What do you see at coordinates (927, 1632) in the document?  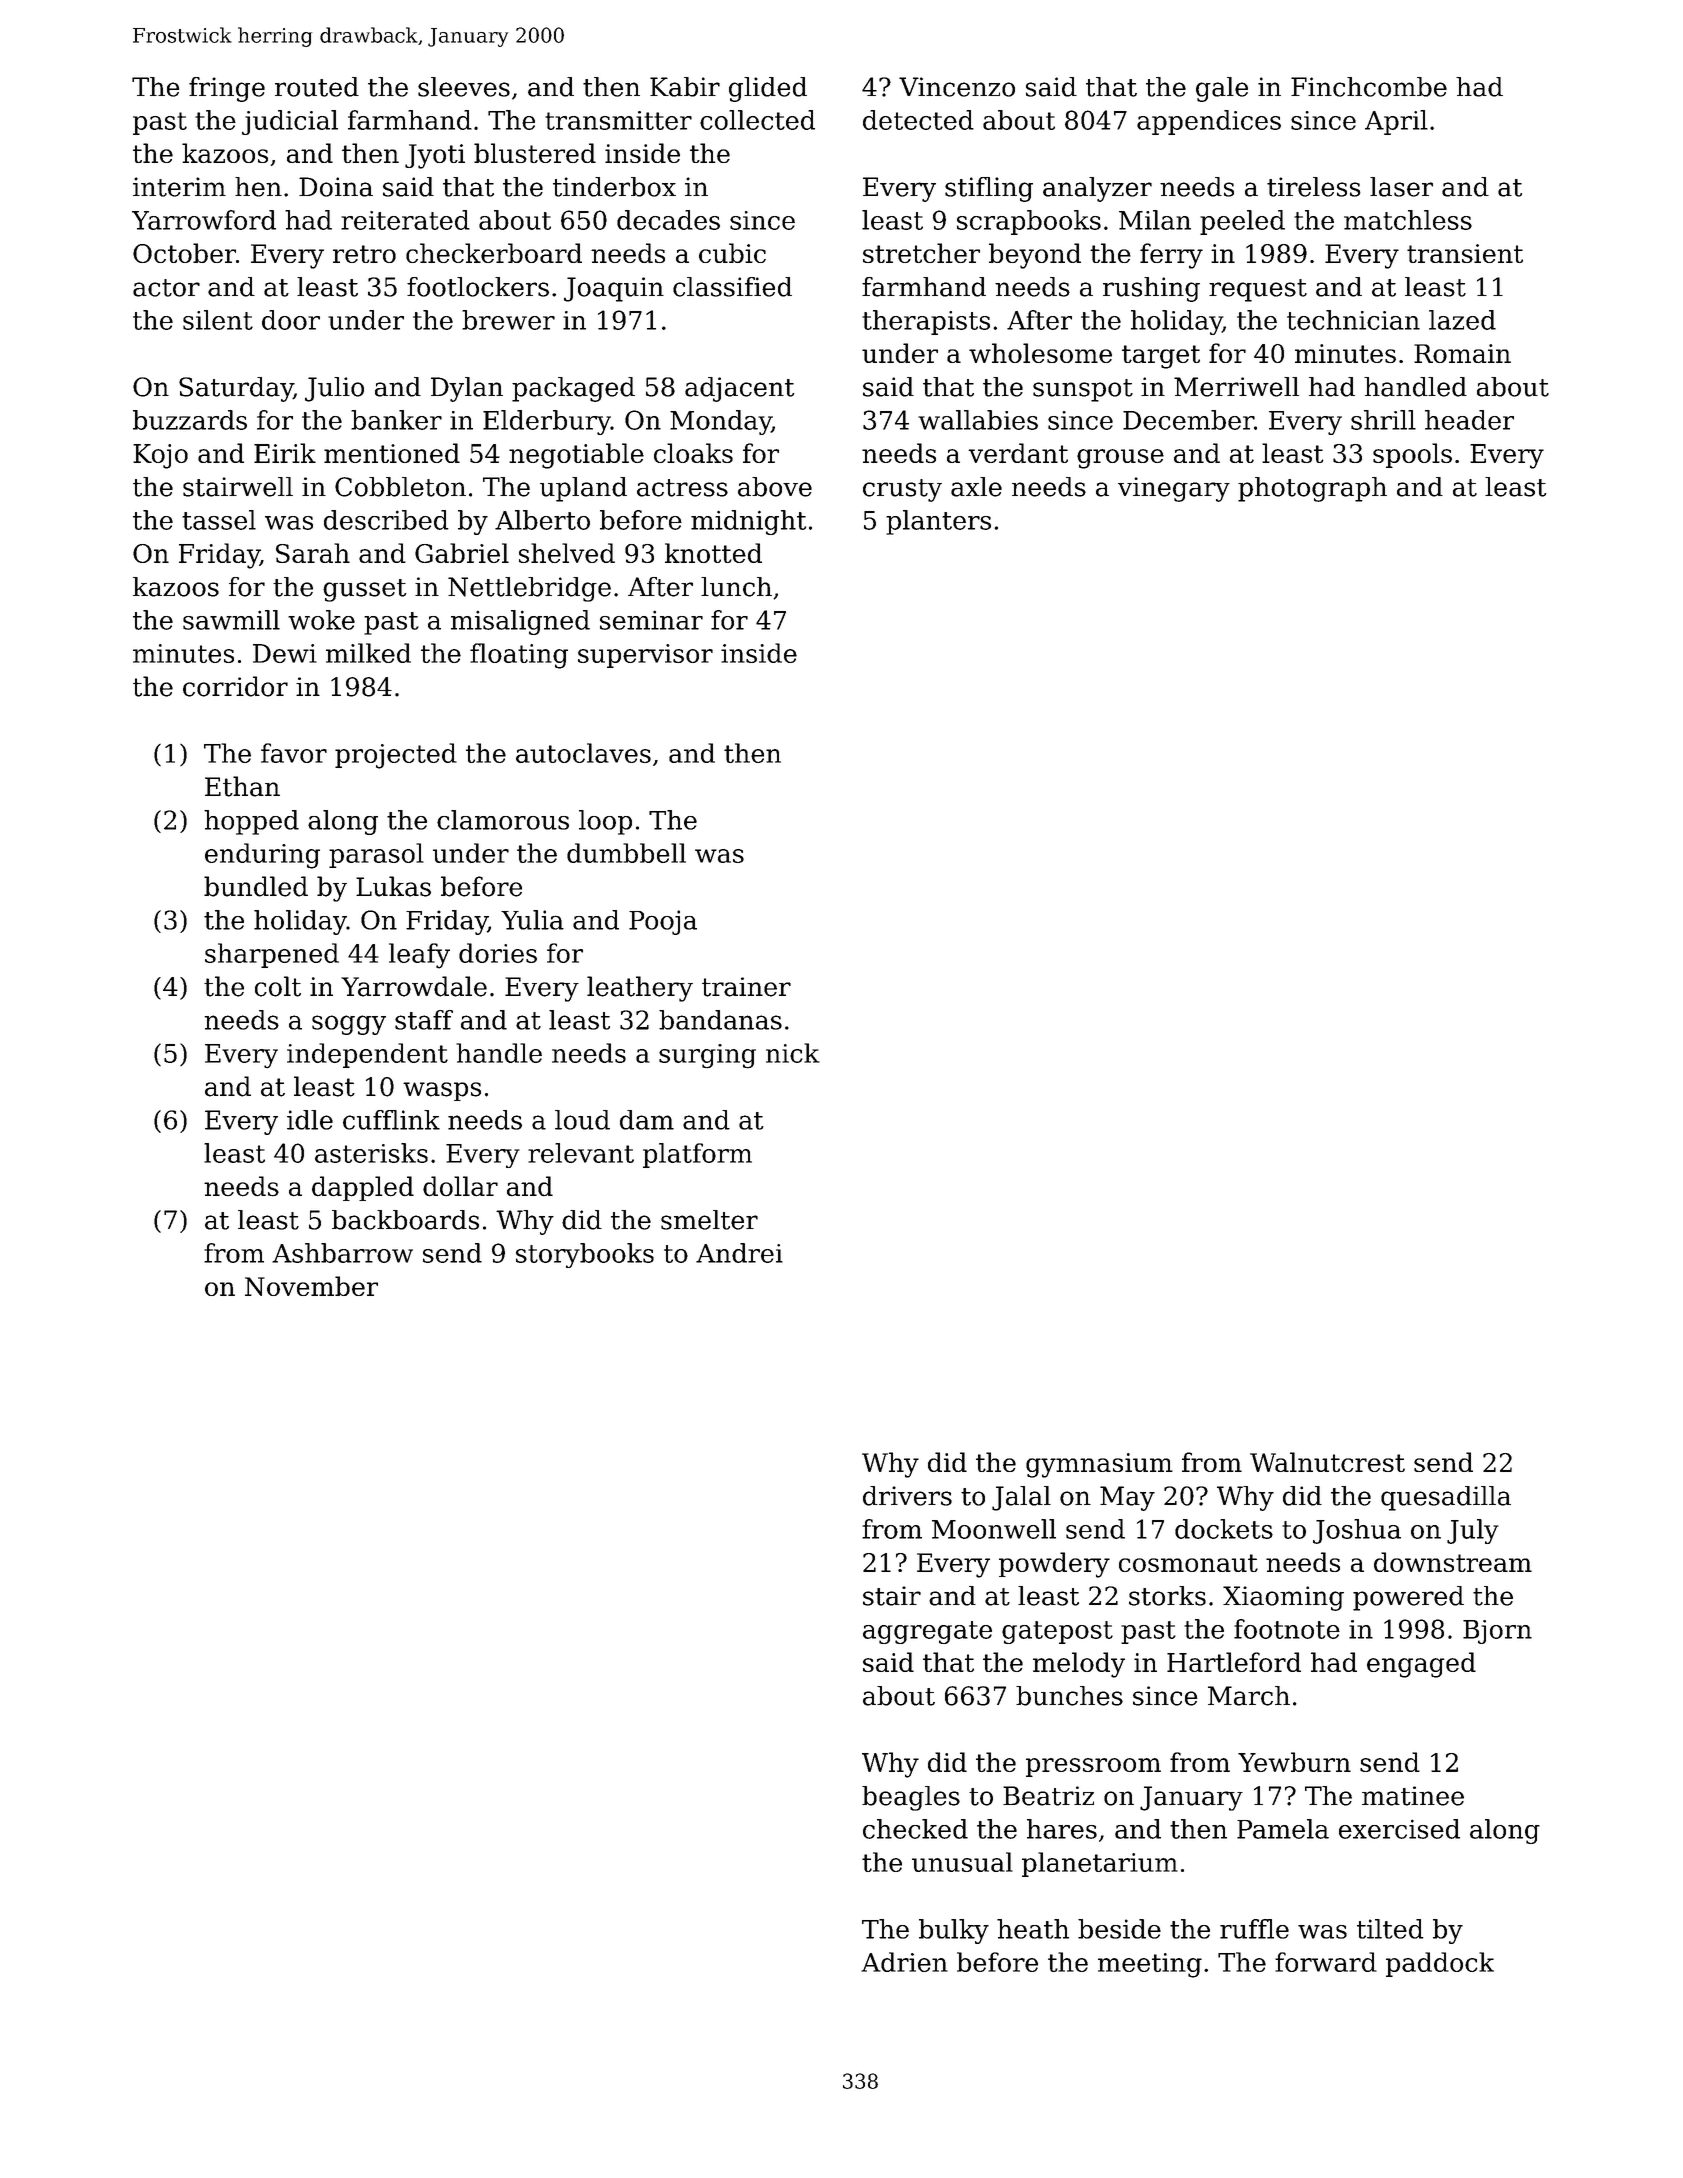 I see `aggregate` at bounding box center [927, 1632].
